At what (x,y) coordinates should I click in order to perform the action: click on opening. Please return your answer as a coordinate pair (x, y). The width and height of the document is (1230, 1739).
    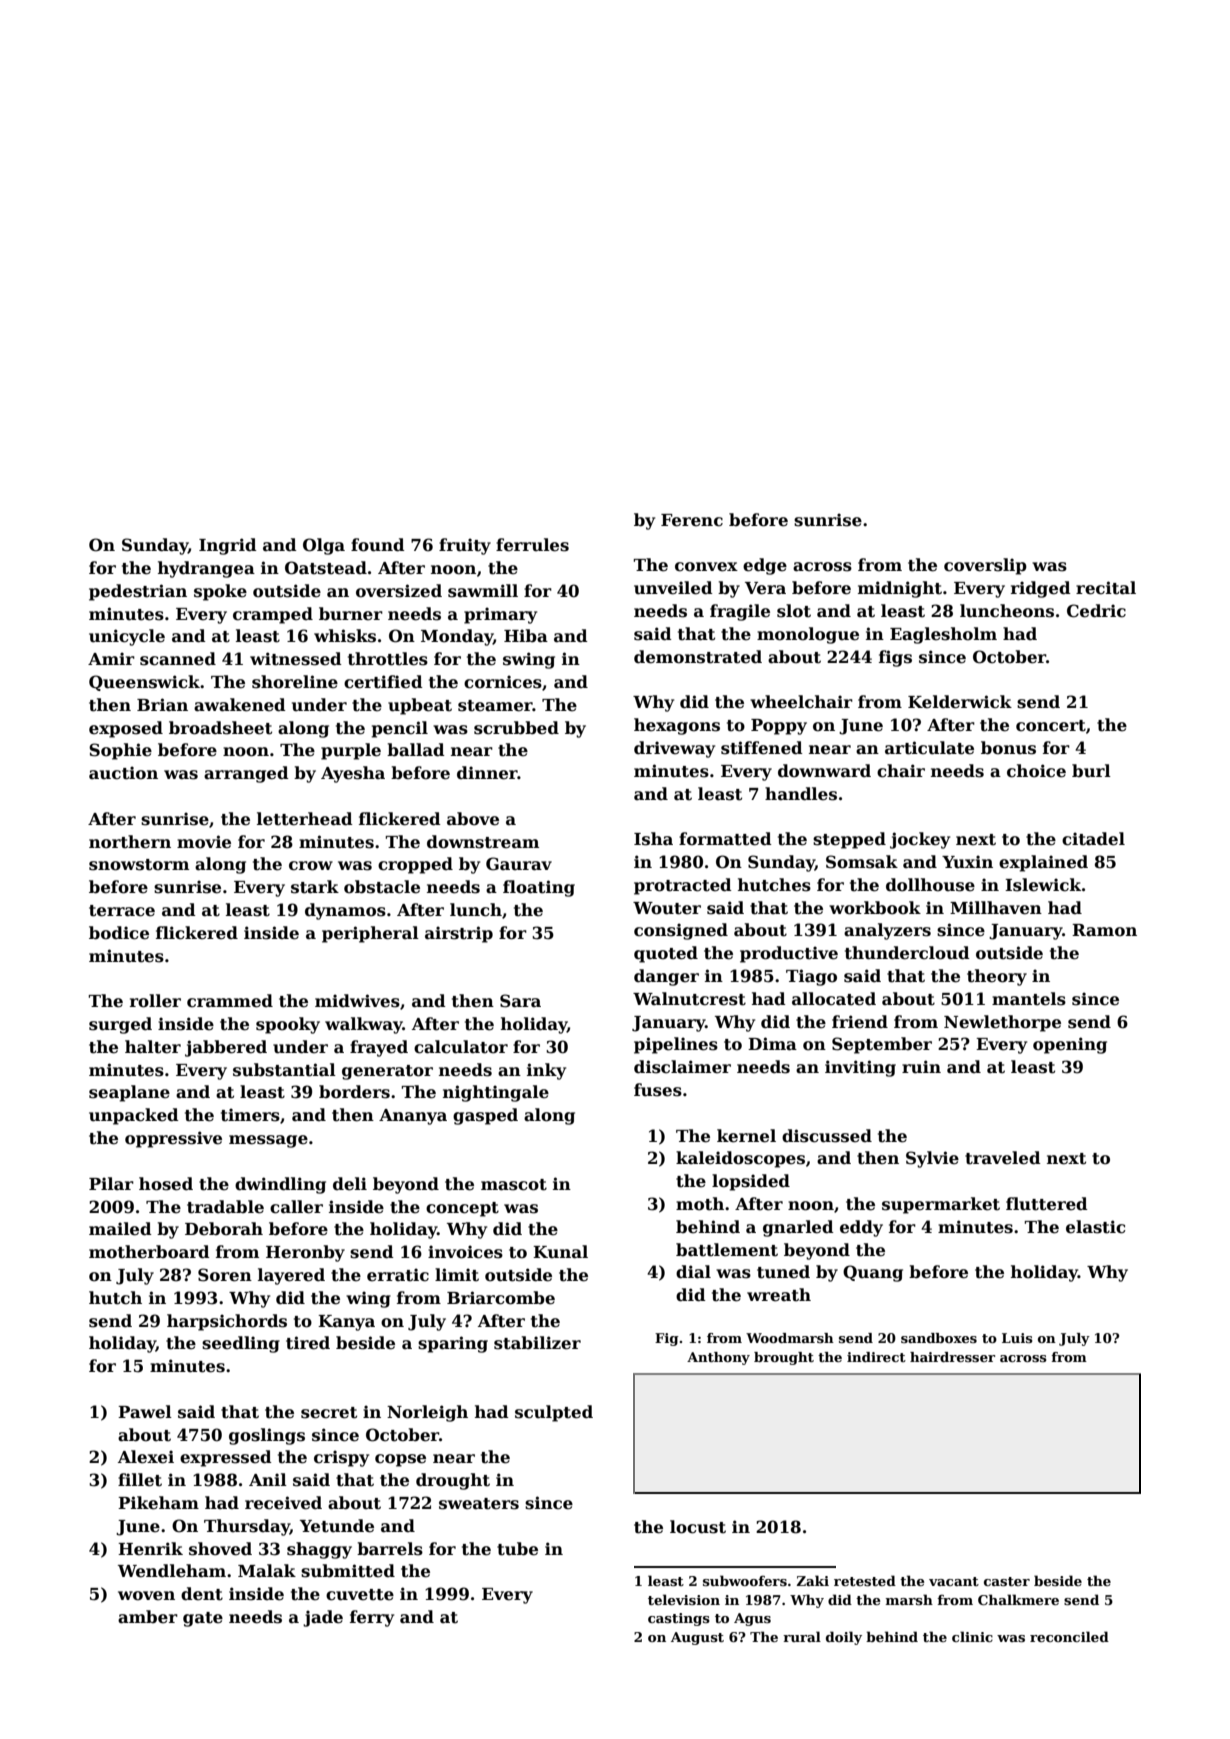
    Looking at the image, I should click on (1070, 1045).
